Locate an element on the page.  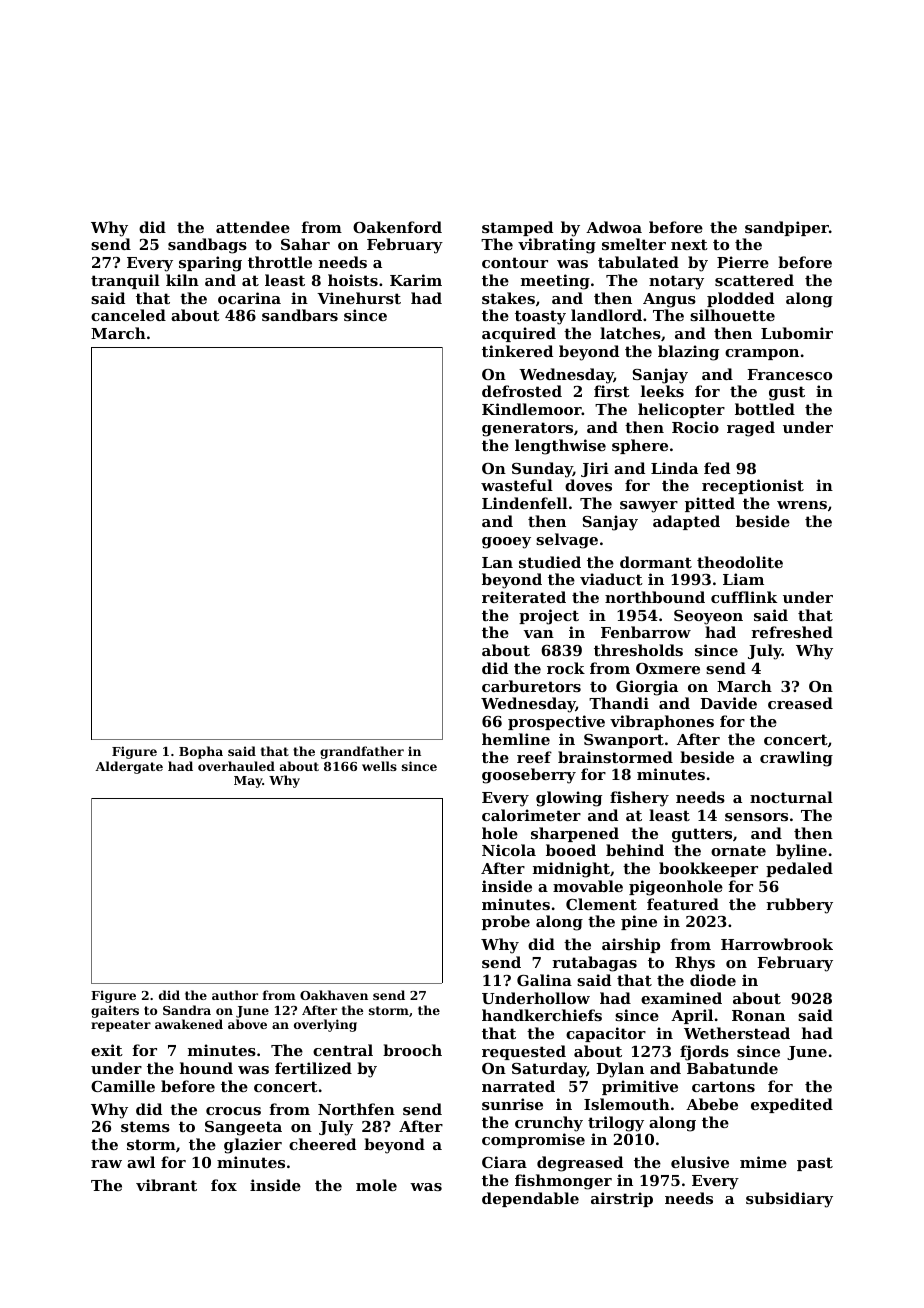
gooey is located at coordinates (506, 543).
